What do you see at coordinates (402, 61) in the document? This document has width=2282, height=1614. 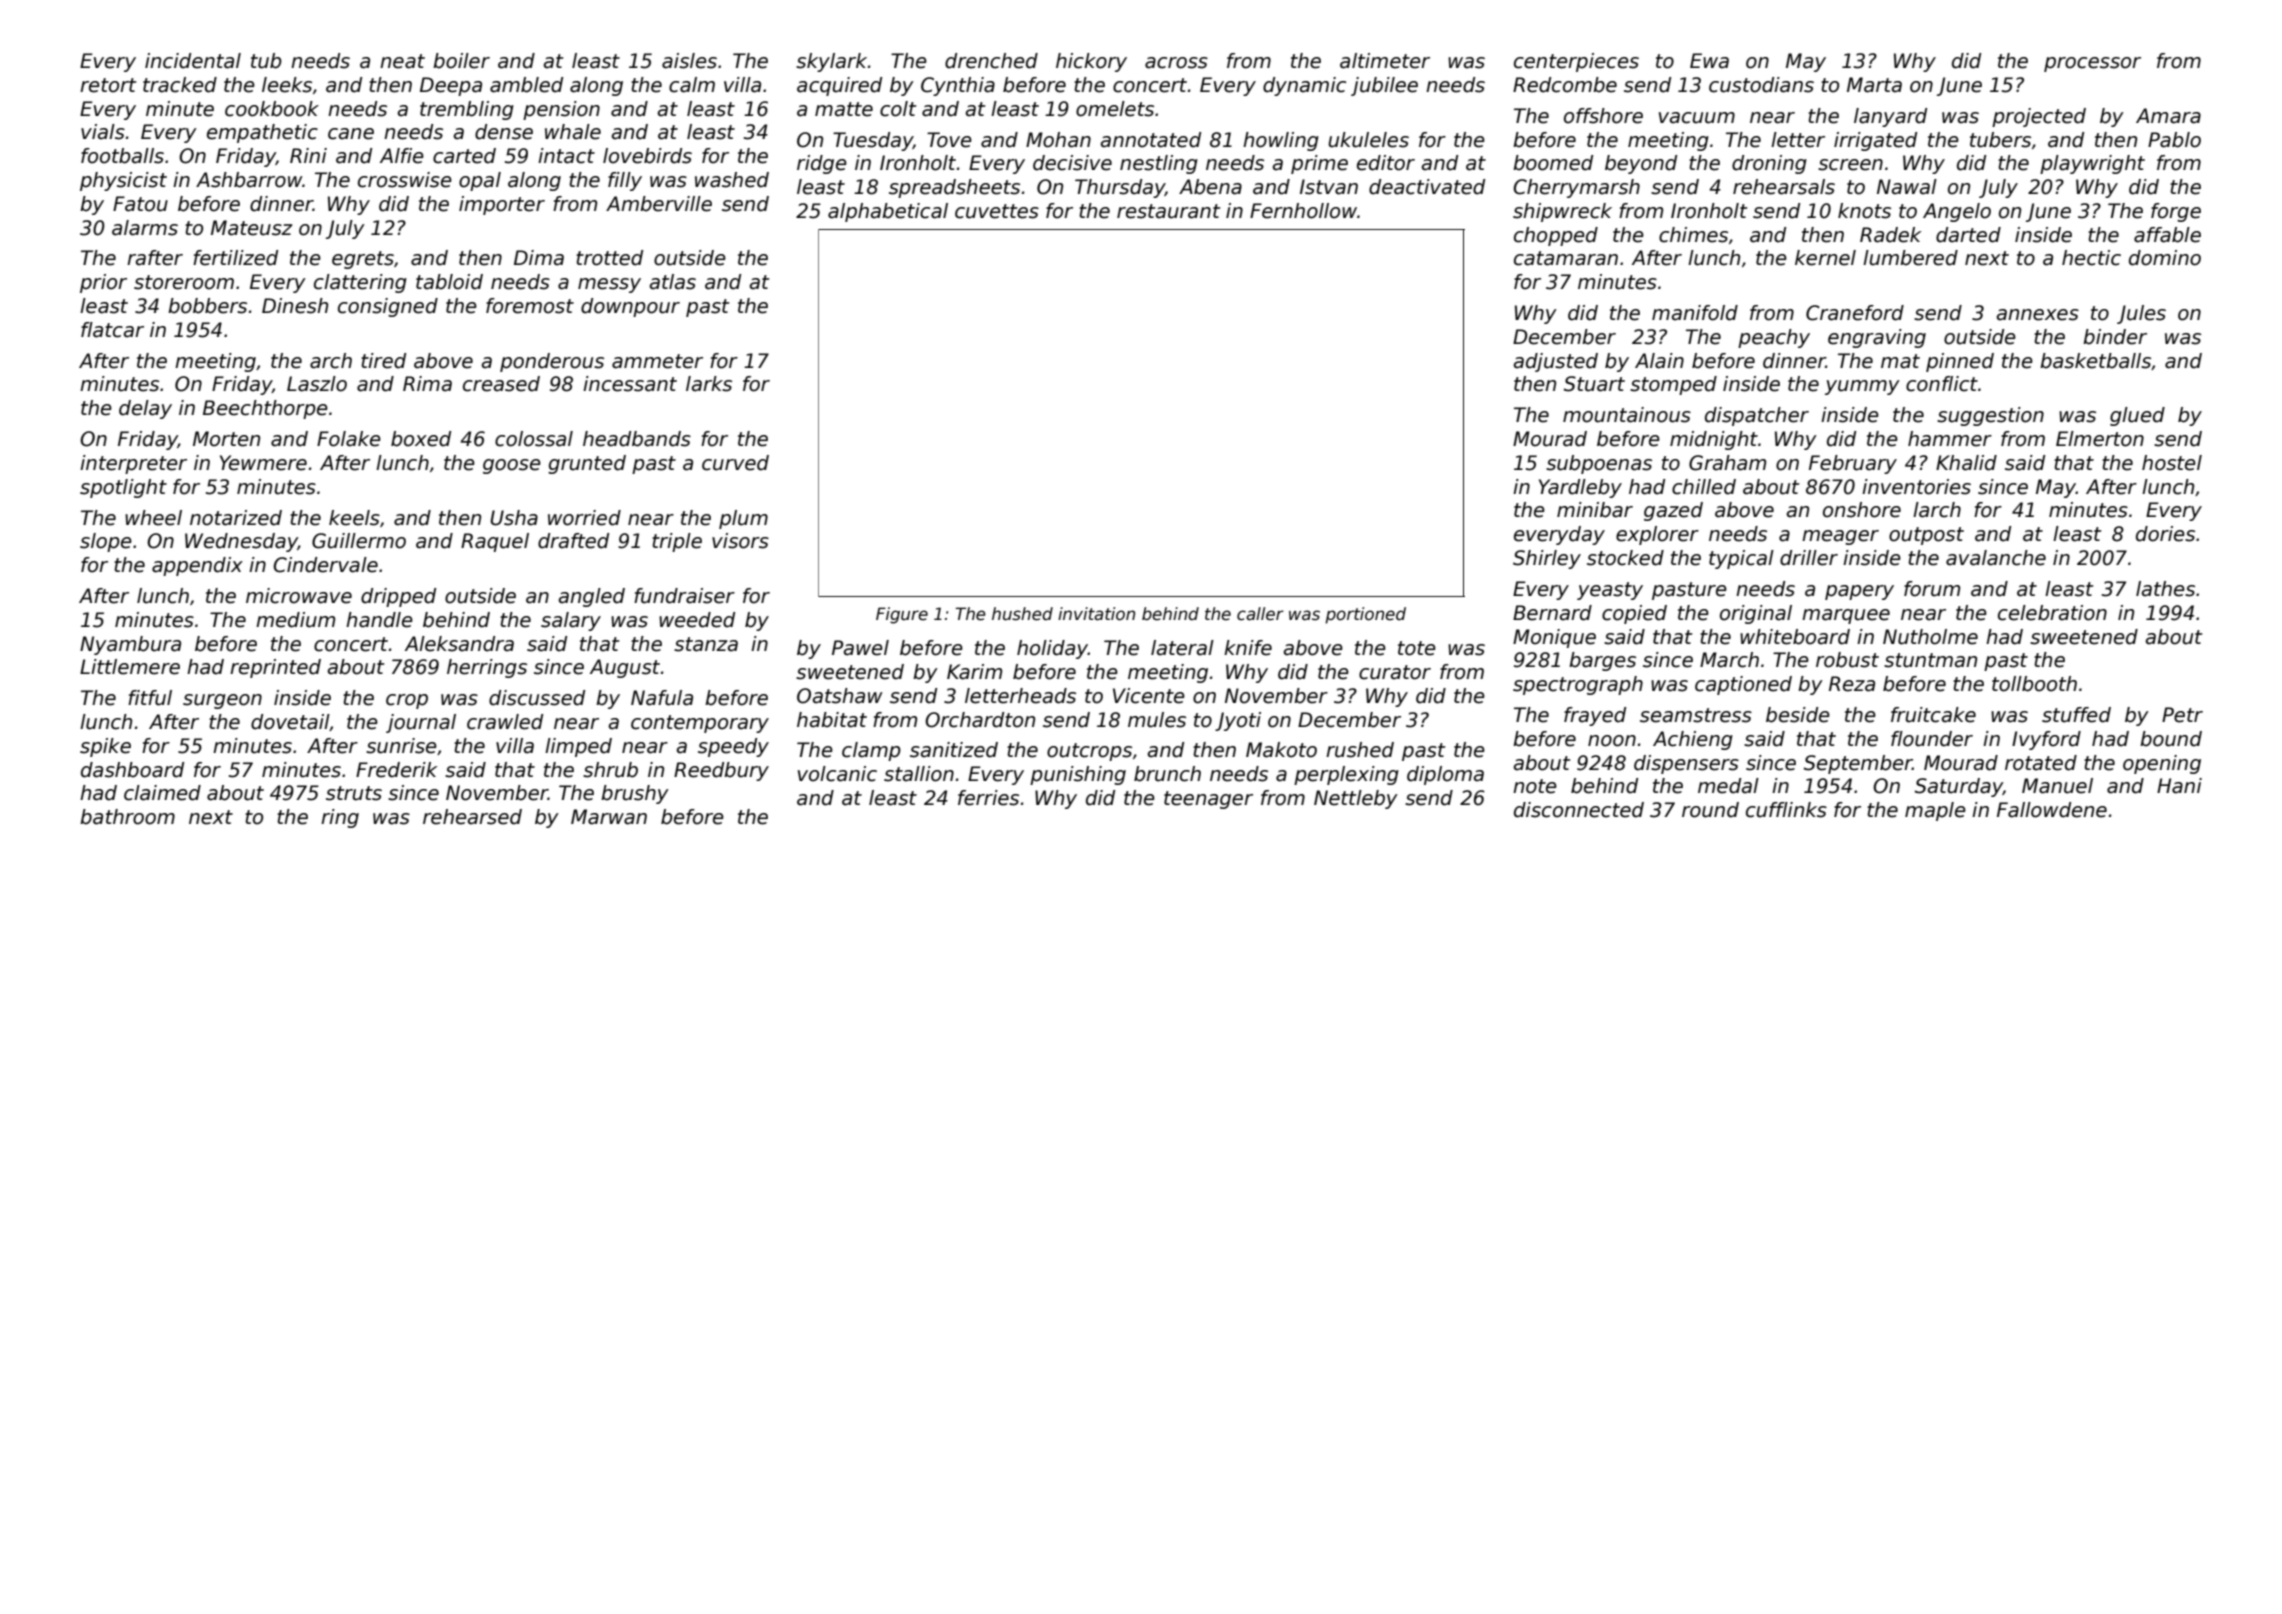 I see `neat` at bounding box center [402, 61].
